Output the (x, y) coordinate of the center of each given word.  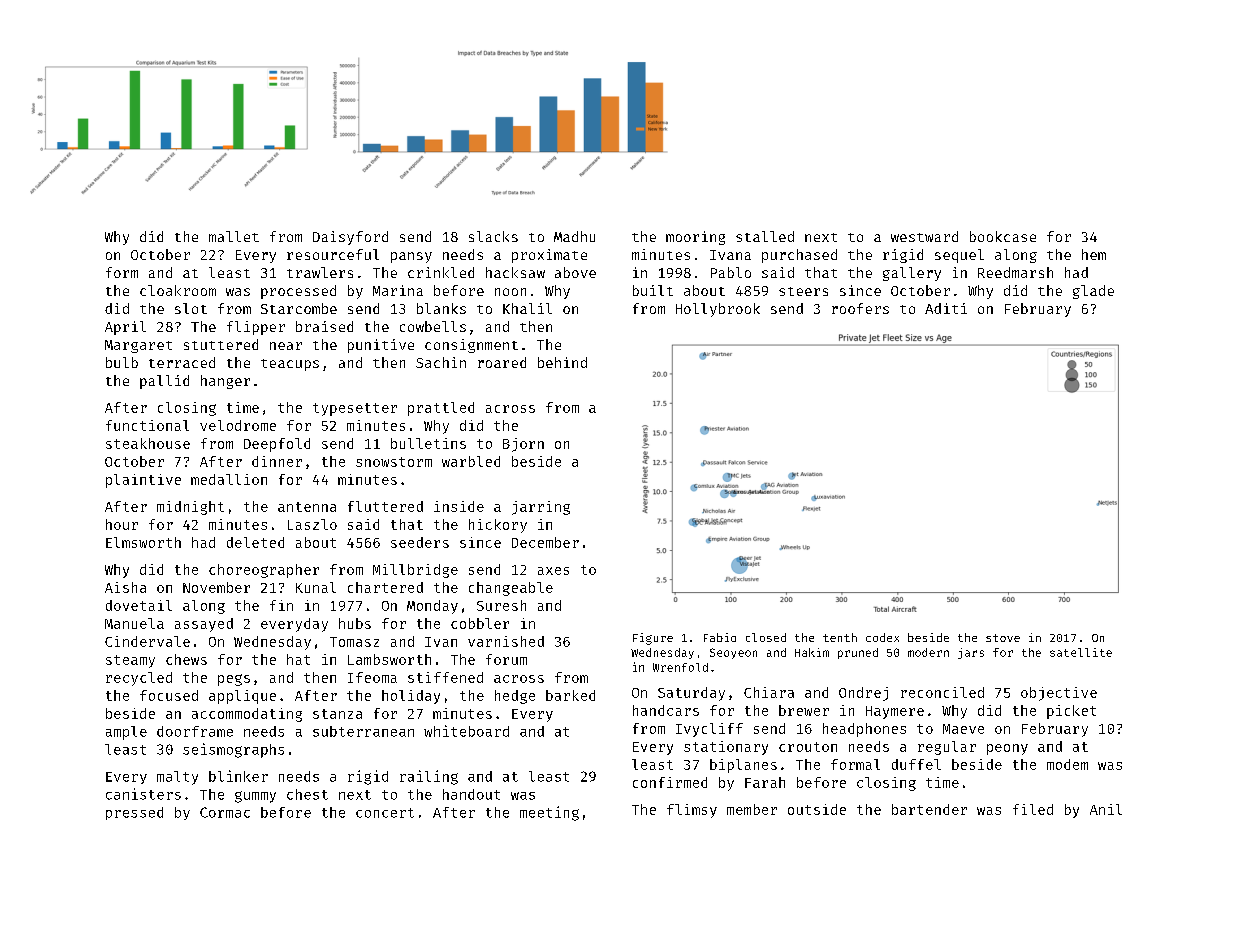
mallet (234, 236)
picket (1071, 712)
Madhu (574, 236)
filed (1033, 809)
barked (570, 695)
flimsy (692, 811)
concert (385, 813)
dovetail (139, 605)
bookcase (1003, 236)
